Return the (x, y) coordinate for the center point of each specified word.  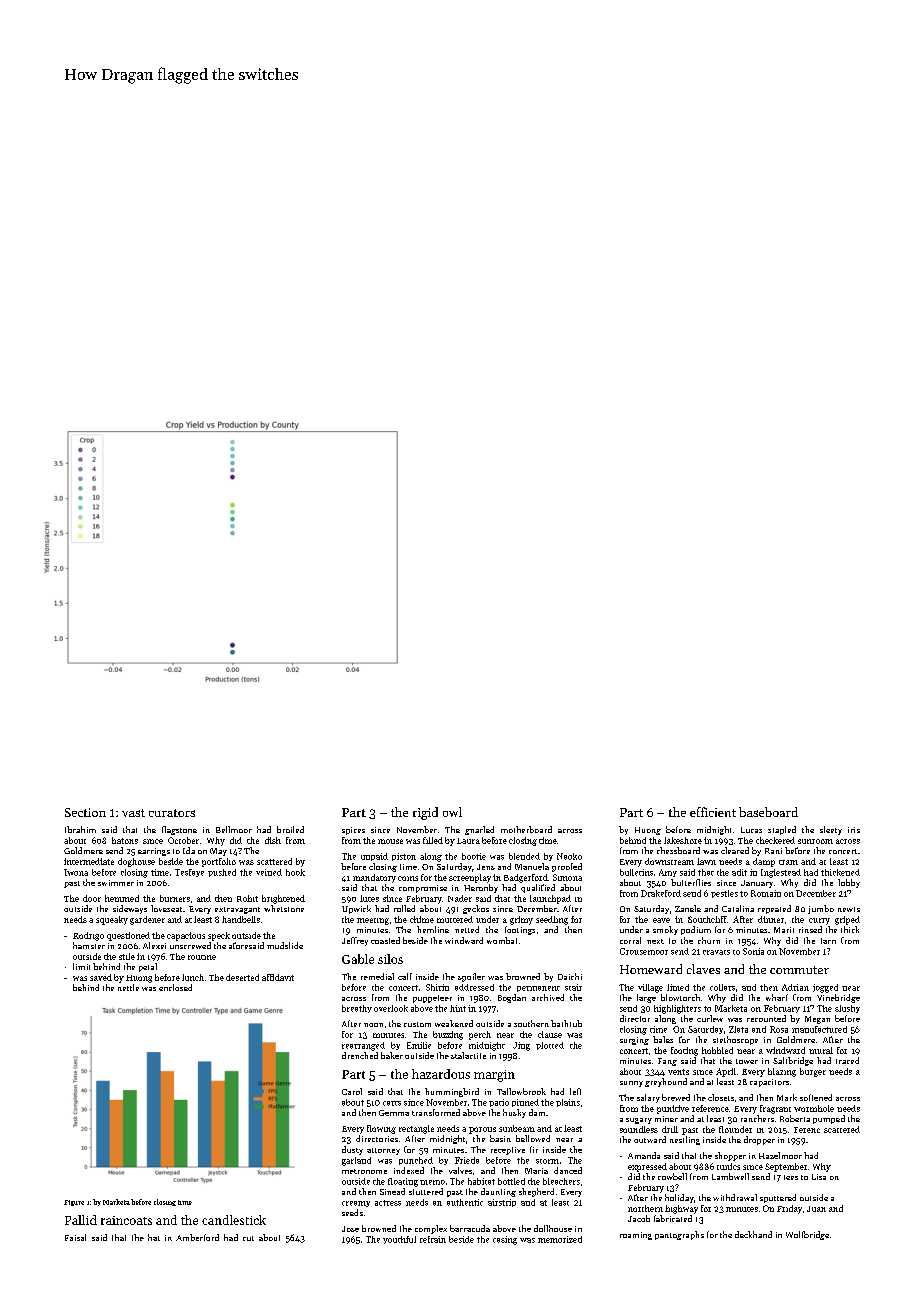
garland (356, 1161)
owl (452, 812)
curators (172, 813)
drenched (360, 1055)
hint (458, 1008)
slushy (847, 1009)
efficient (713, 812)
